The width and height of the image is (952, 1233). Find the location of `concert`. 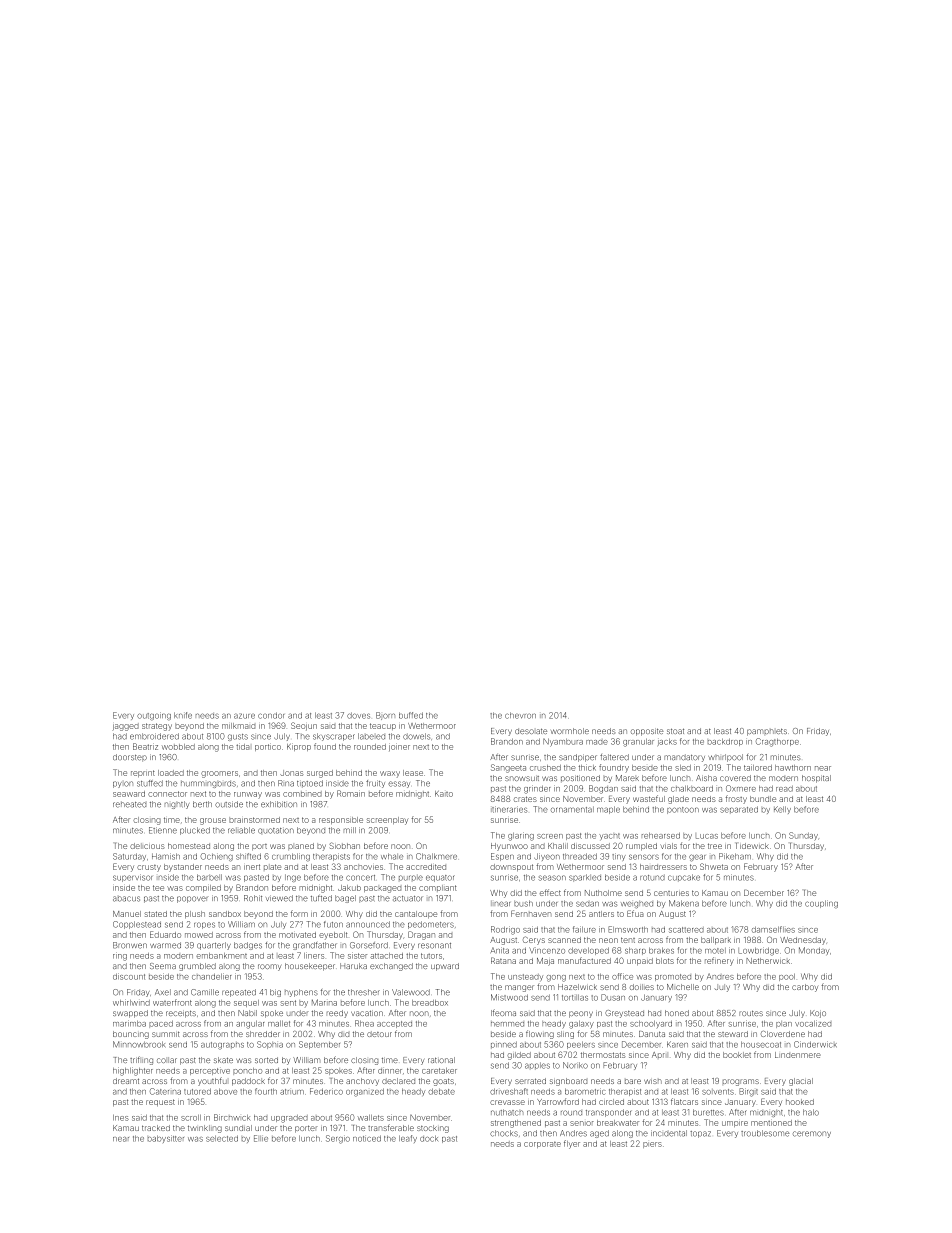

concert is located at coordinates (360, 878).
